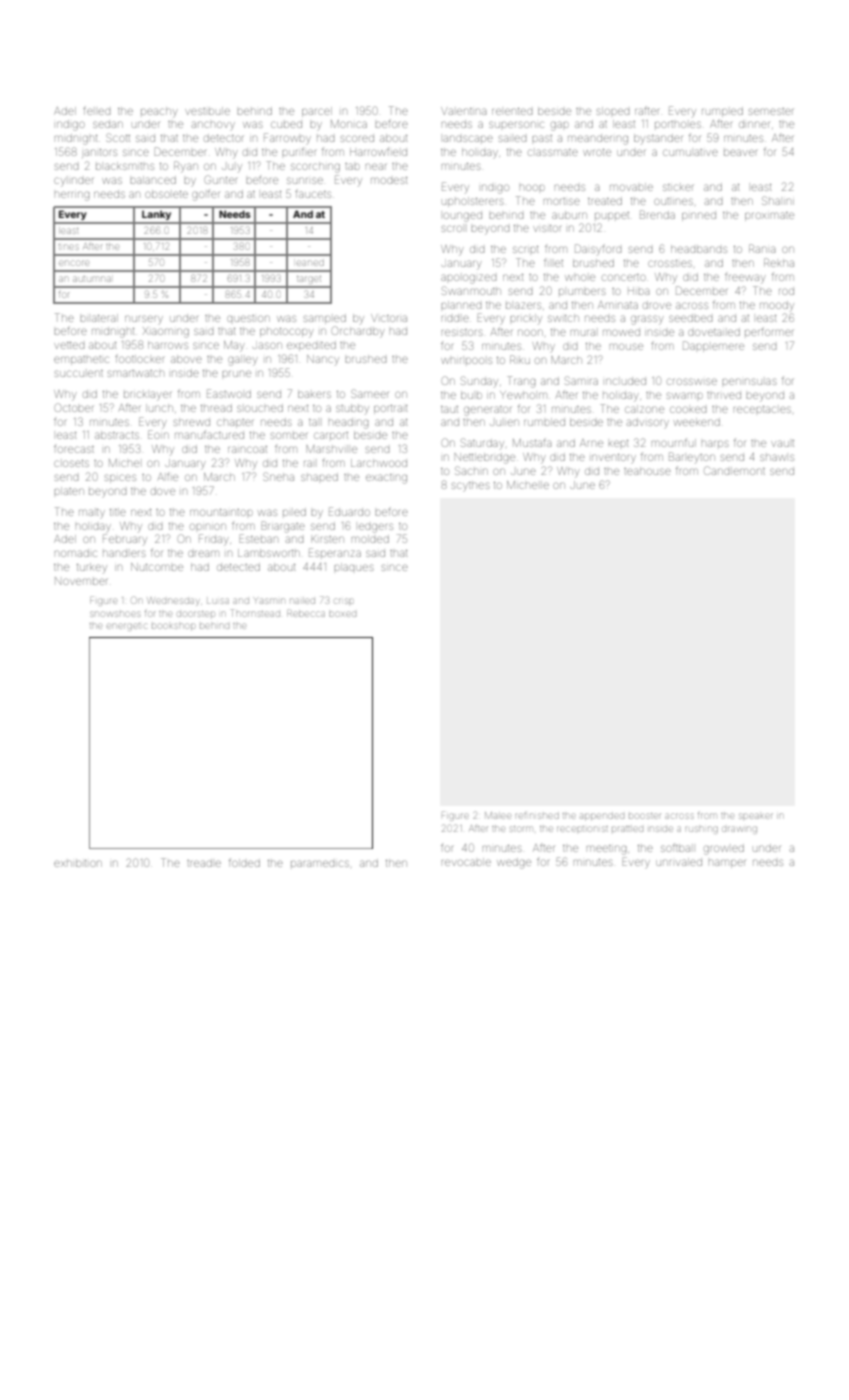 Image resolution: width=849 pixels, height=1400 pixels. What do you see at coordinates (386, 479) in the document?
I see `exacting` at bounding box center [386, 479].
